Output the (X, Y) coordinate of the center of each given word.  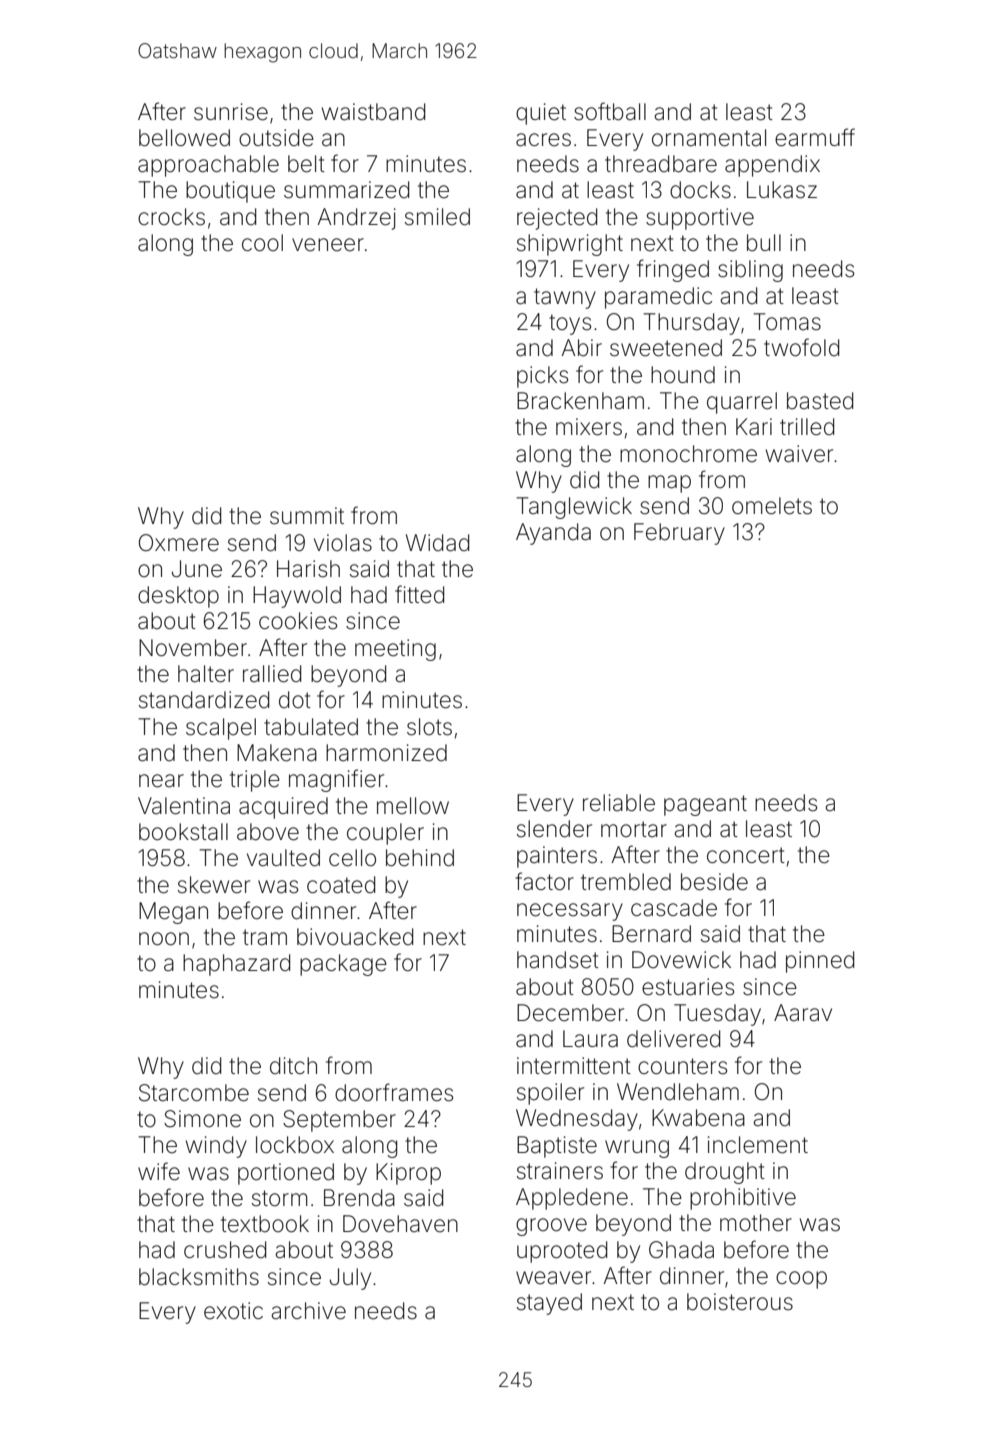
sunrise (231, 112)
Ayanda (553, 534)
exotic (233, 1311)
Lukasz (782, 190)
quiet (541, 114)
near (161, 781)
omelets (772, 506)
